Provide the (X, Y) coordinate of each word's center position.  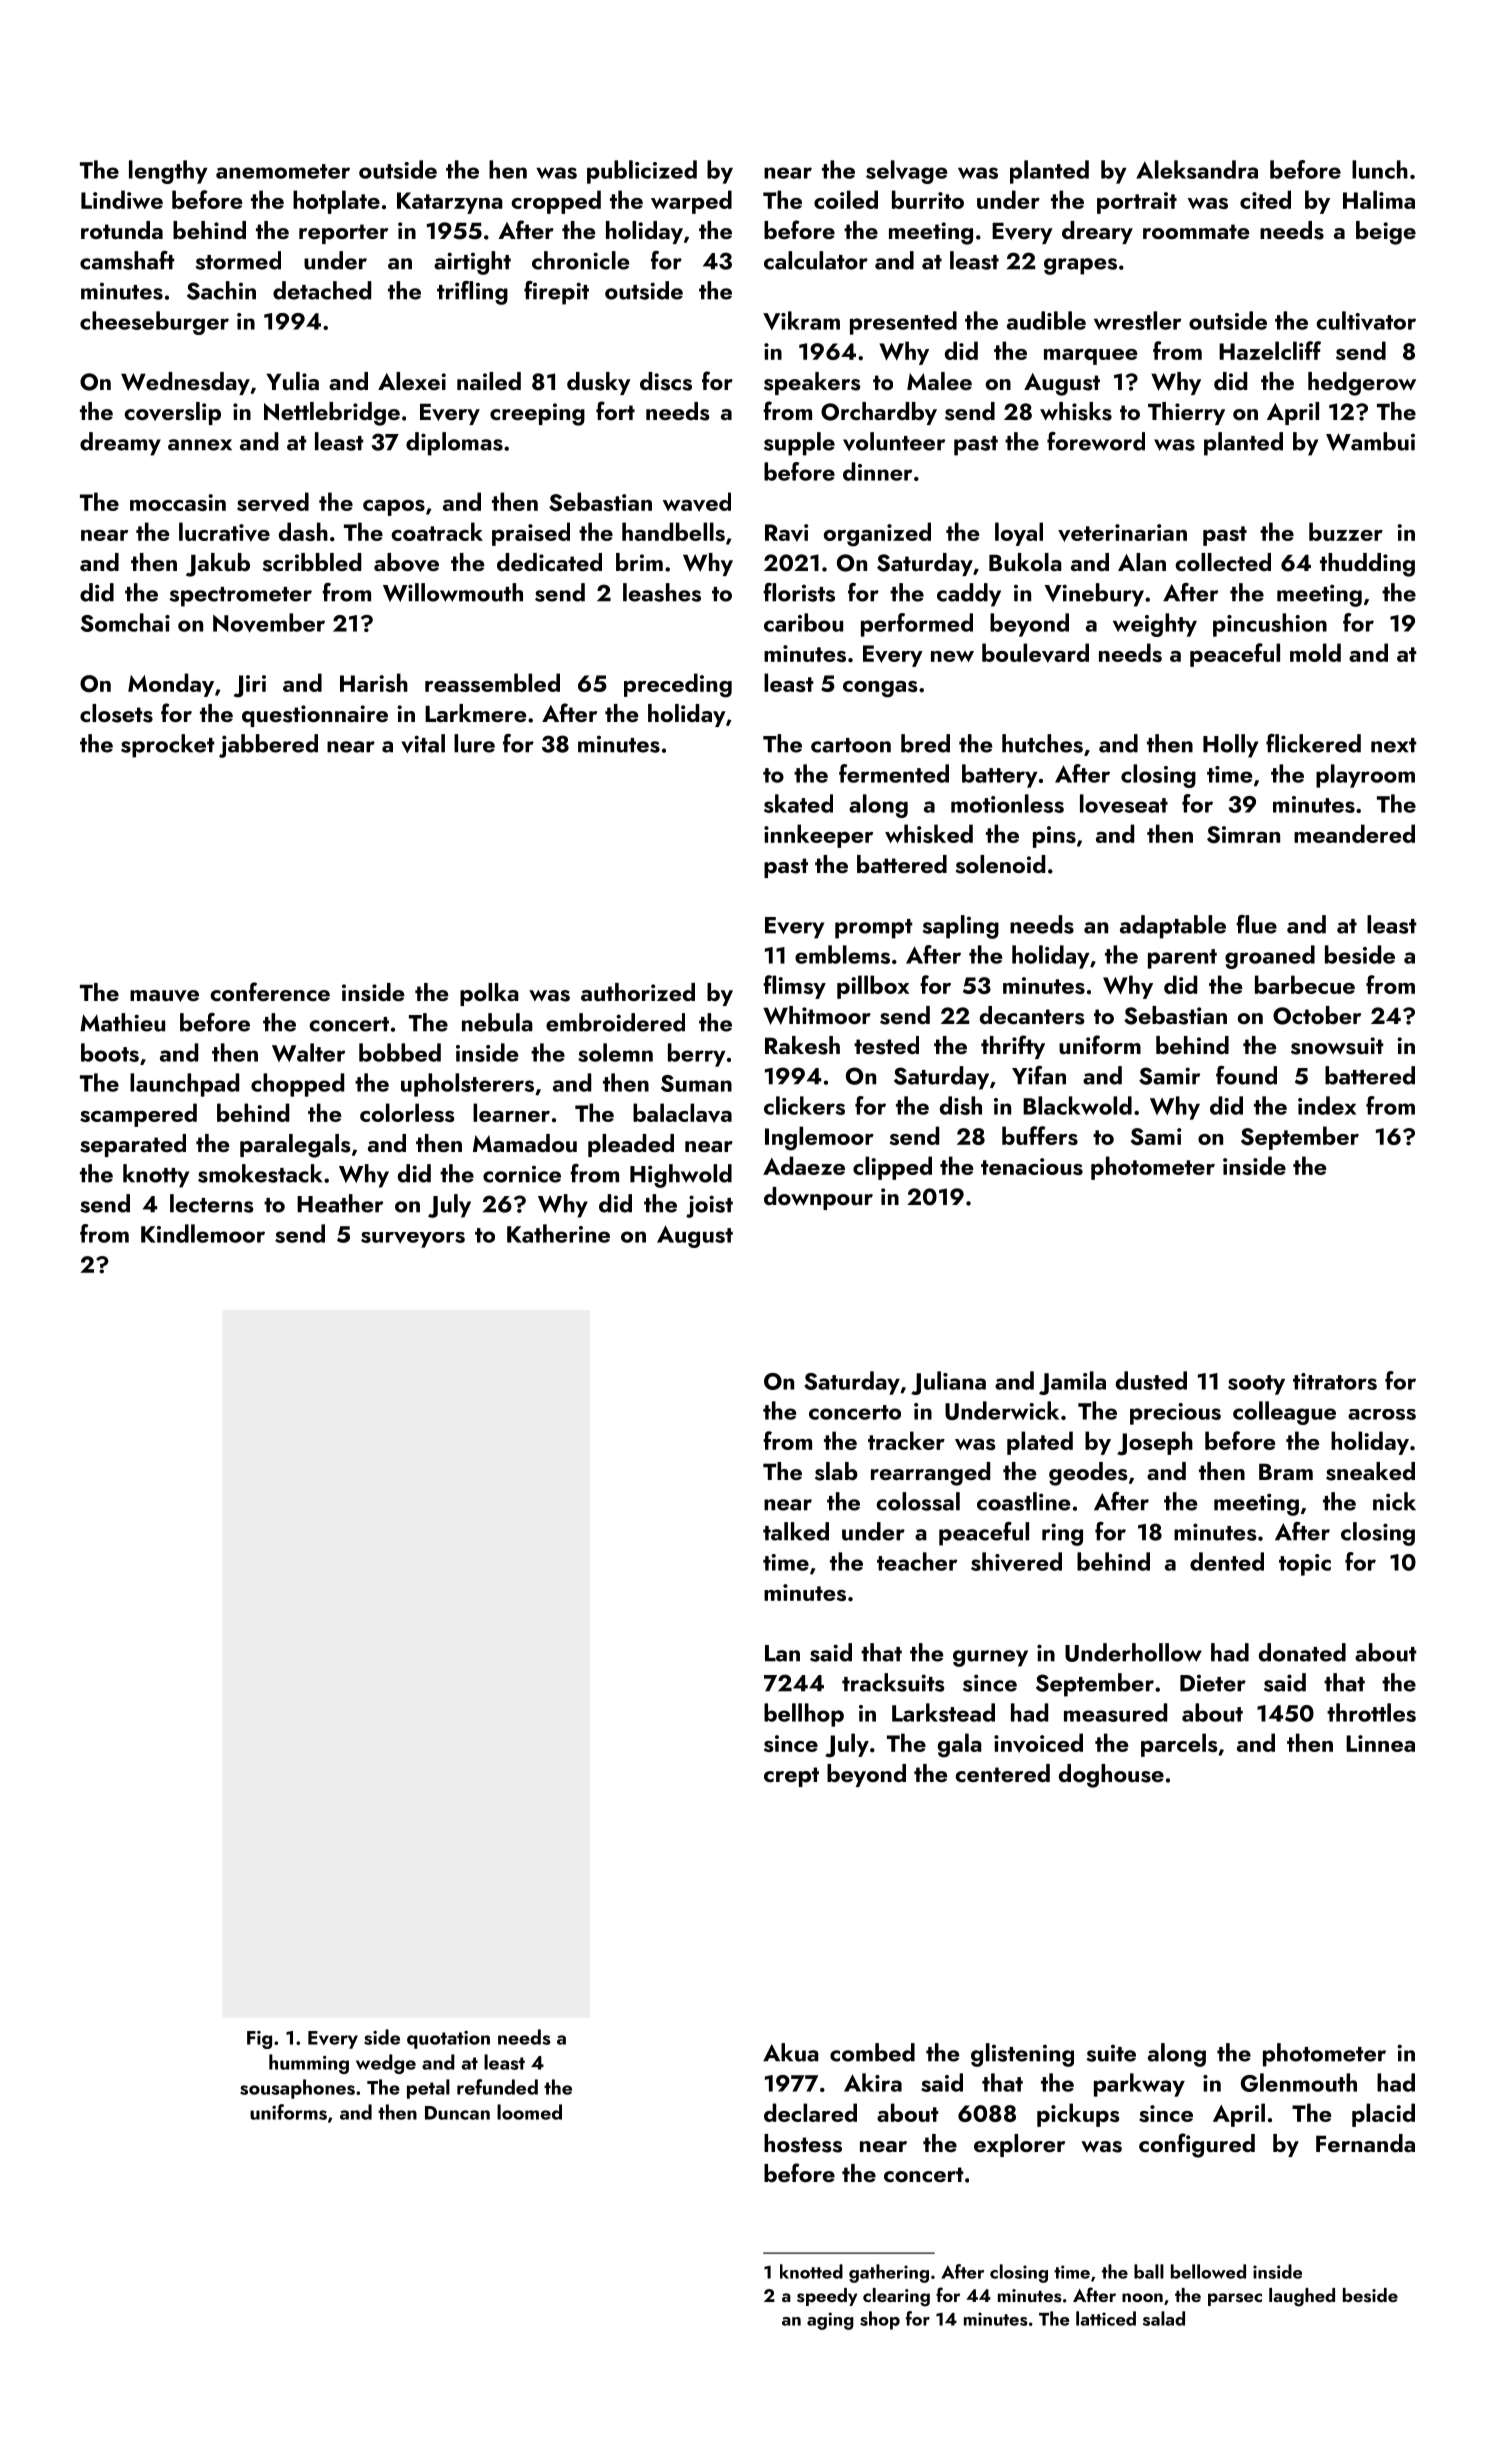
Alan (1142, 562)
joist (709, 1206)
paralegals (295, 1146)
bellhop (804, 1715)
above (406, 562)
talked (796, 1531)
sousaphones (297, 2089)
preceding (678, 685)
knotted (811, 2271)
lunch (1380, 169)
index (1327, 1105)
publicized (642, 172)
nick (1394, 1501)
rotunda (122, 230)
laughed (1302, 2297)
